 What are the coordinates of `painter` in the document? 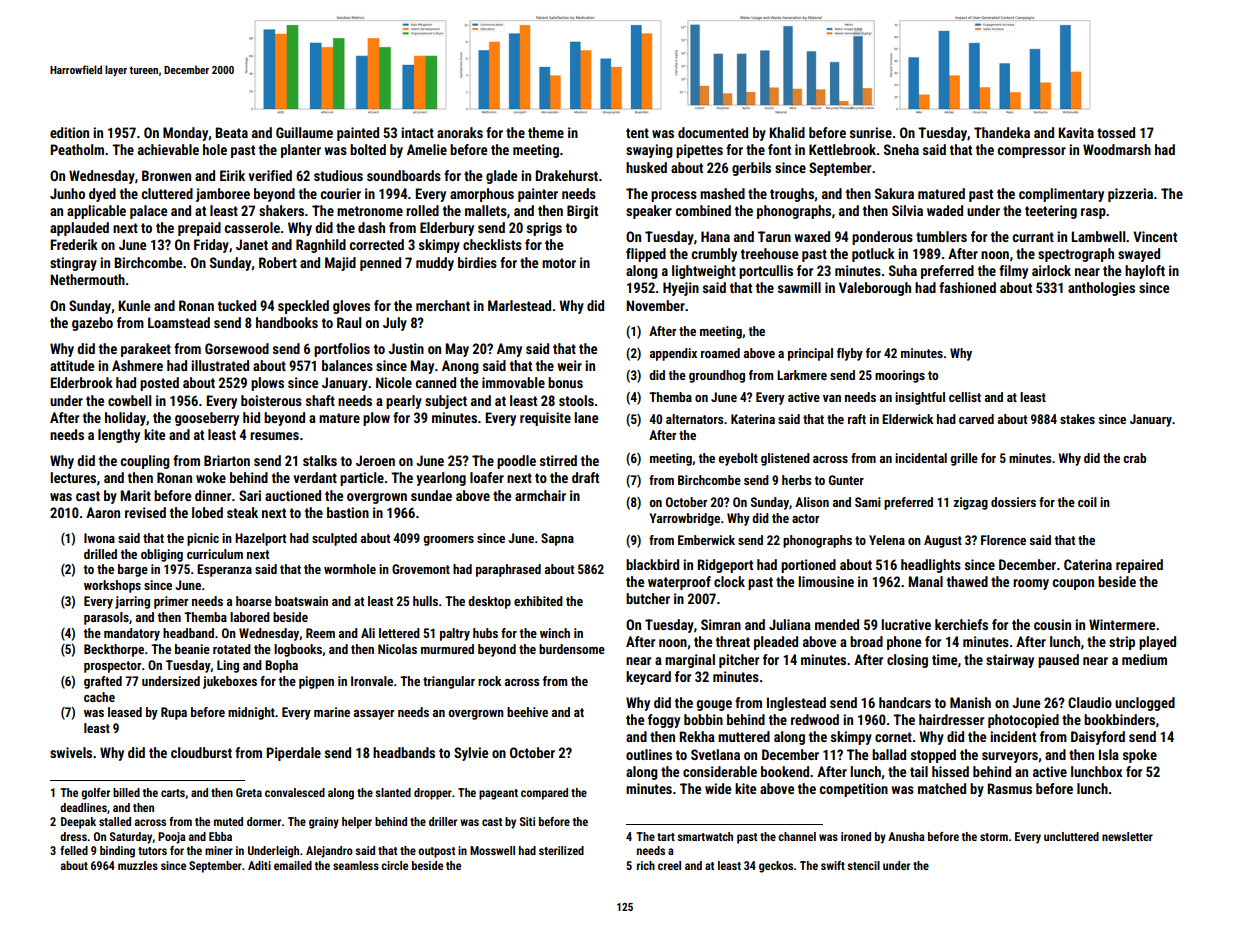 It's located at (538, 195).
